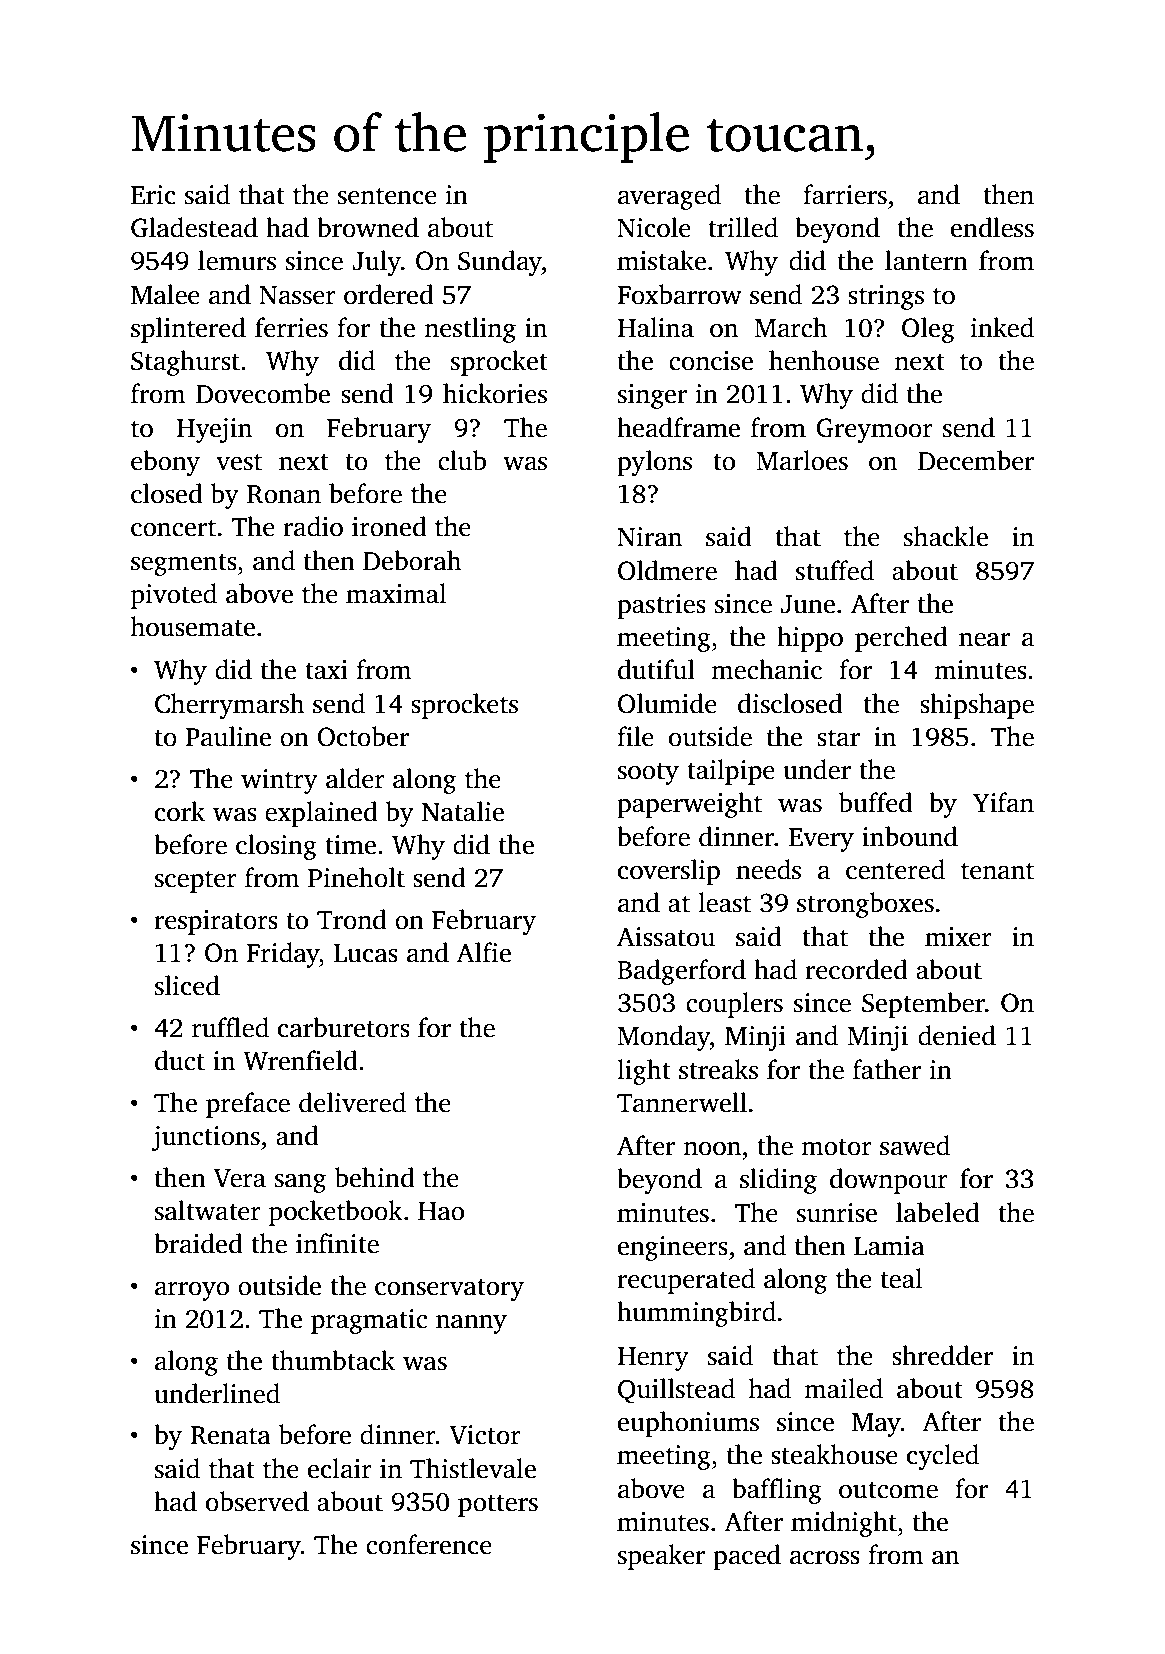  Describe the element at coordinates (153, 195) in the screenshot. I see `Eric` at that location.
